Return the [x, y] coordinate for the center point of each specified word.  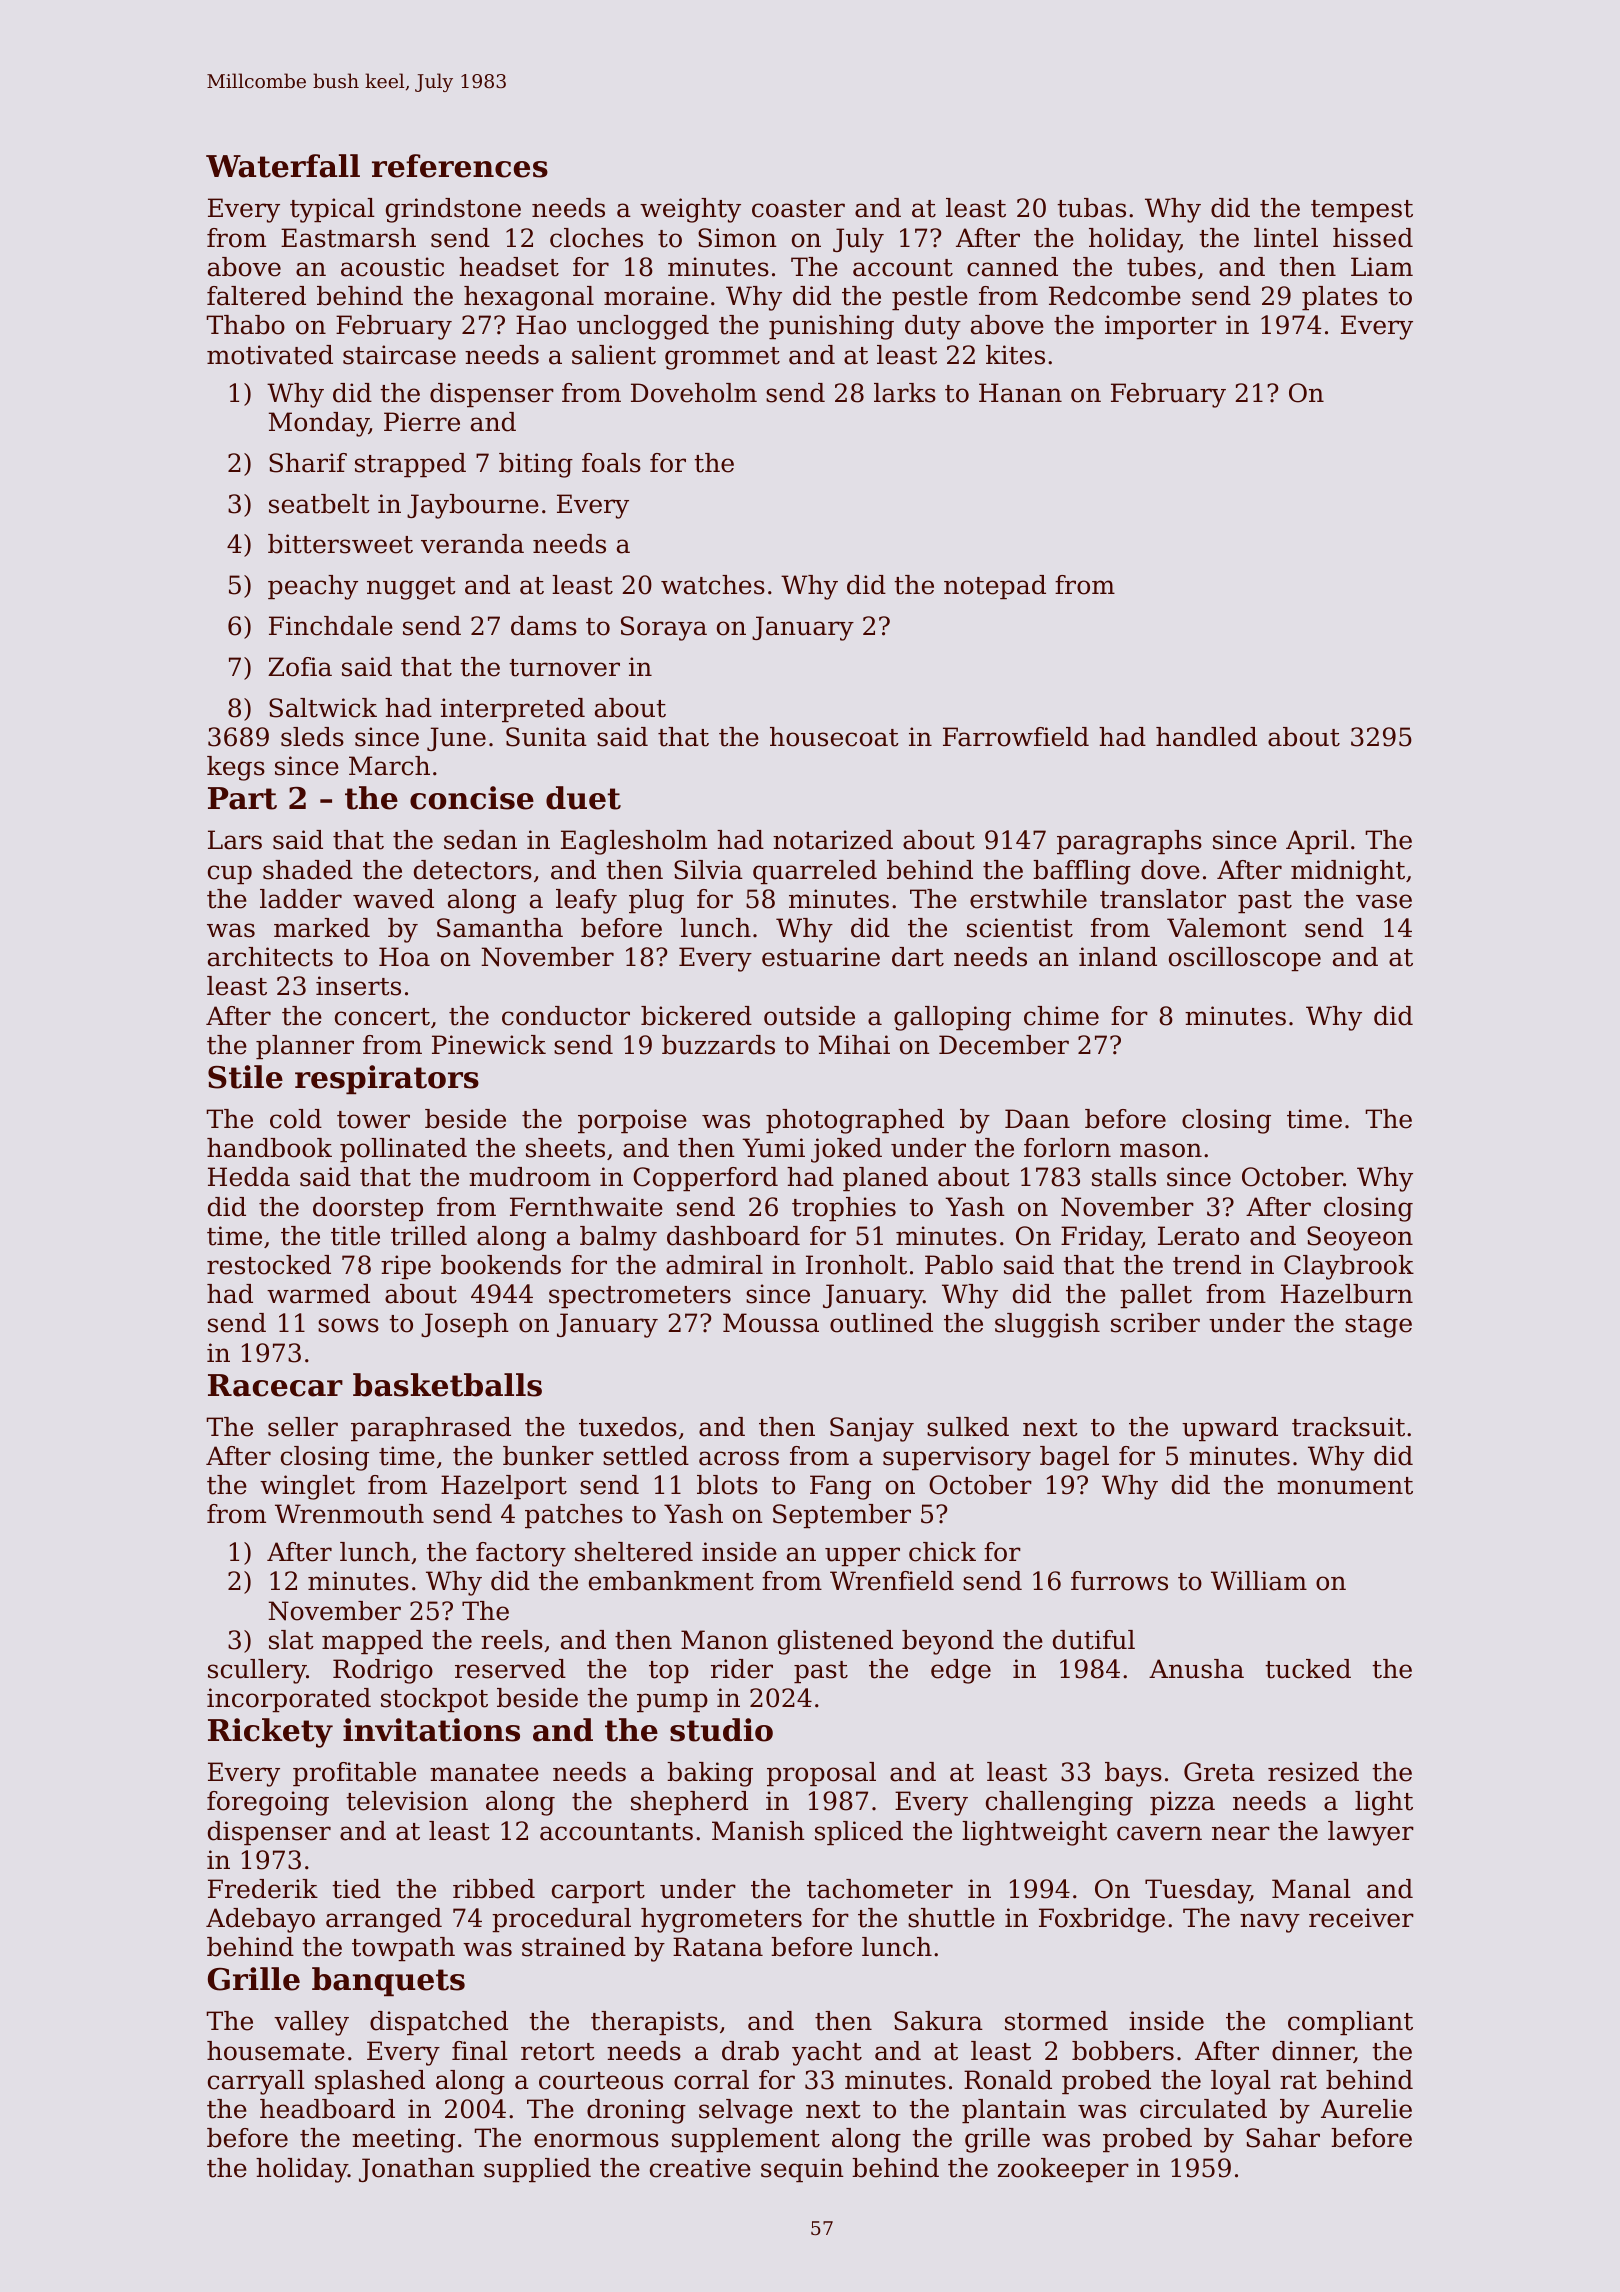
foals [611, 463]
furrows [1119, 1581]
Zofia [300, 667]
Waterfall [283, 166]
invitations [431, 1730]
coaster [798, 209]
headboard [327, 2109]
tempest [1362, 211]
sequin [802, 2170]
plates [1340, 298]
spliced [859, 1833]
